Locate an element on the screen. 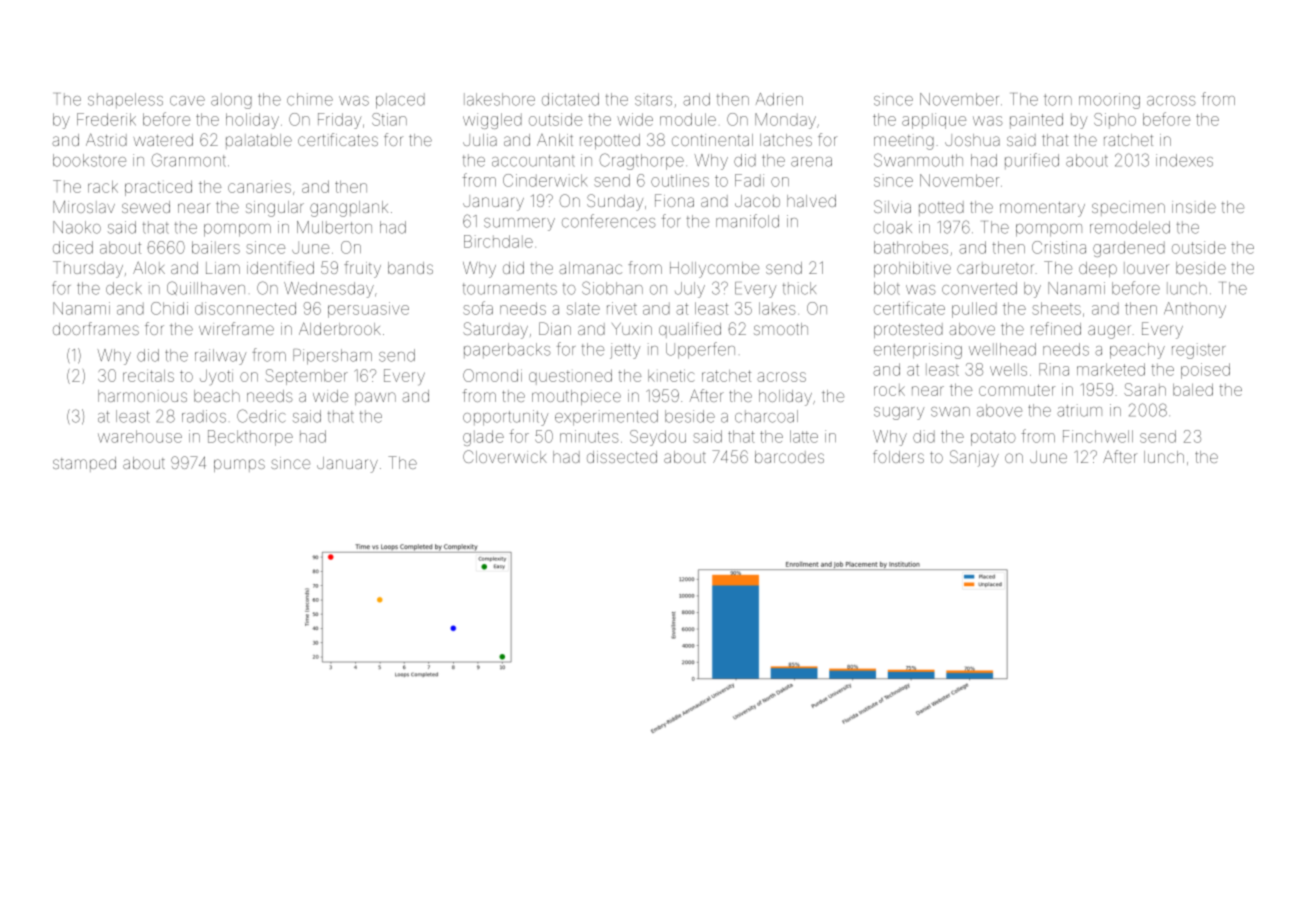 This screenshot has width=1308, height=924. Cragthorpe is located at coordinates (642, 161).
